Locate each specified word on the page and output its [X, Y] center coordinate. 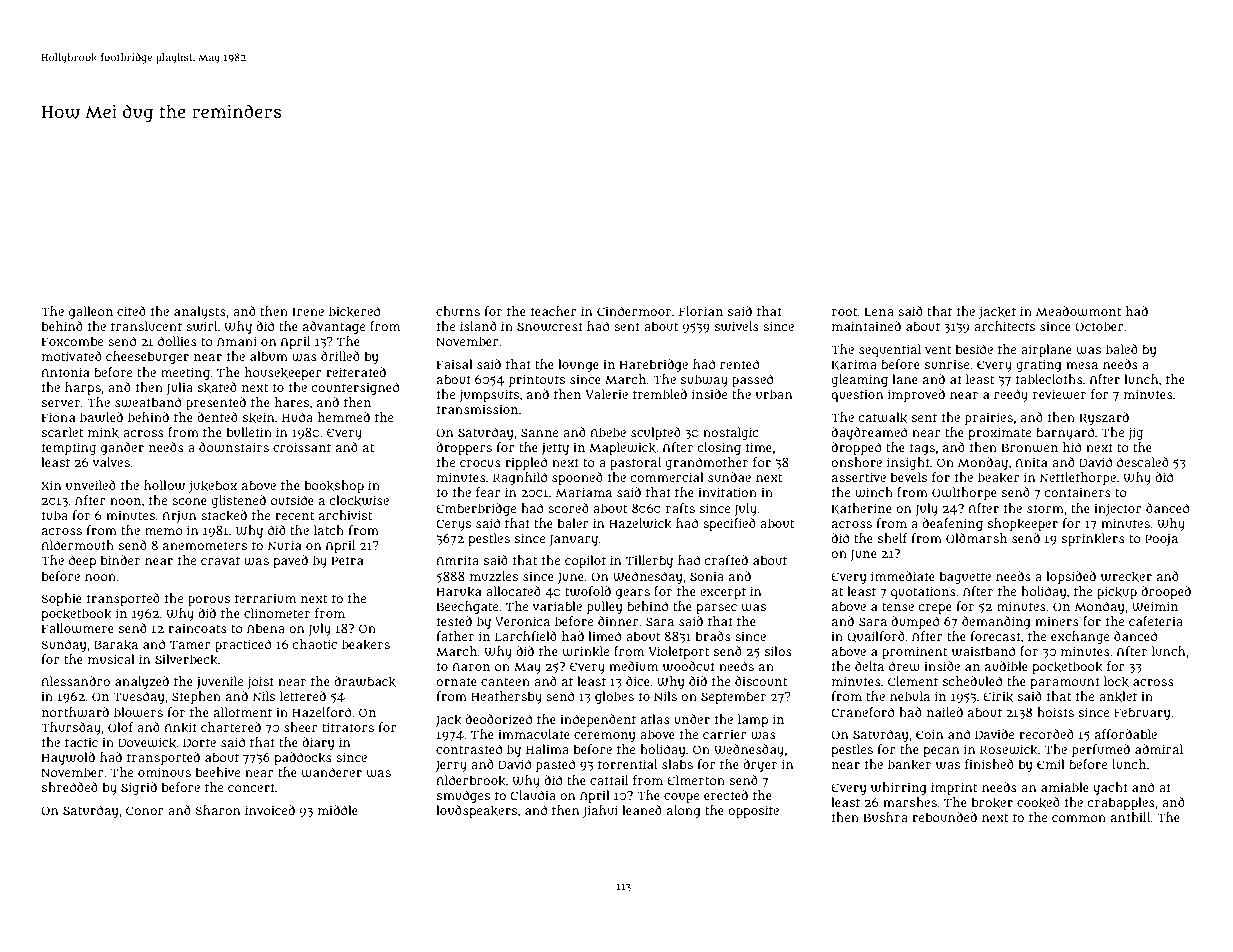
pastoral [635, 463]
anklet [1118, 696]
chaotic [314, 644]
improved [916, 395]
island [478, 326]
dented [217, 417]
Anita [1031, 462]
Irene [308, 311]
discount [761, 681]
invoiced [270, 810]
